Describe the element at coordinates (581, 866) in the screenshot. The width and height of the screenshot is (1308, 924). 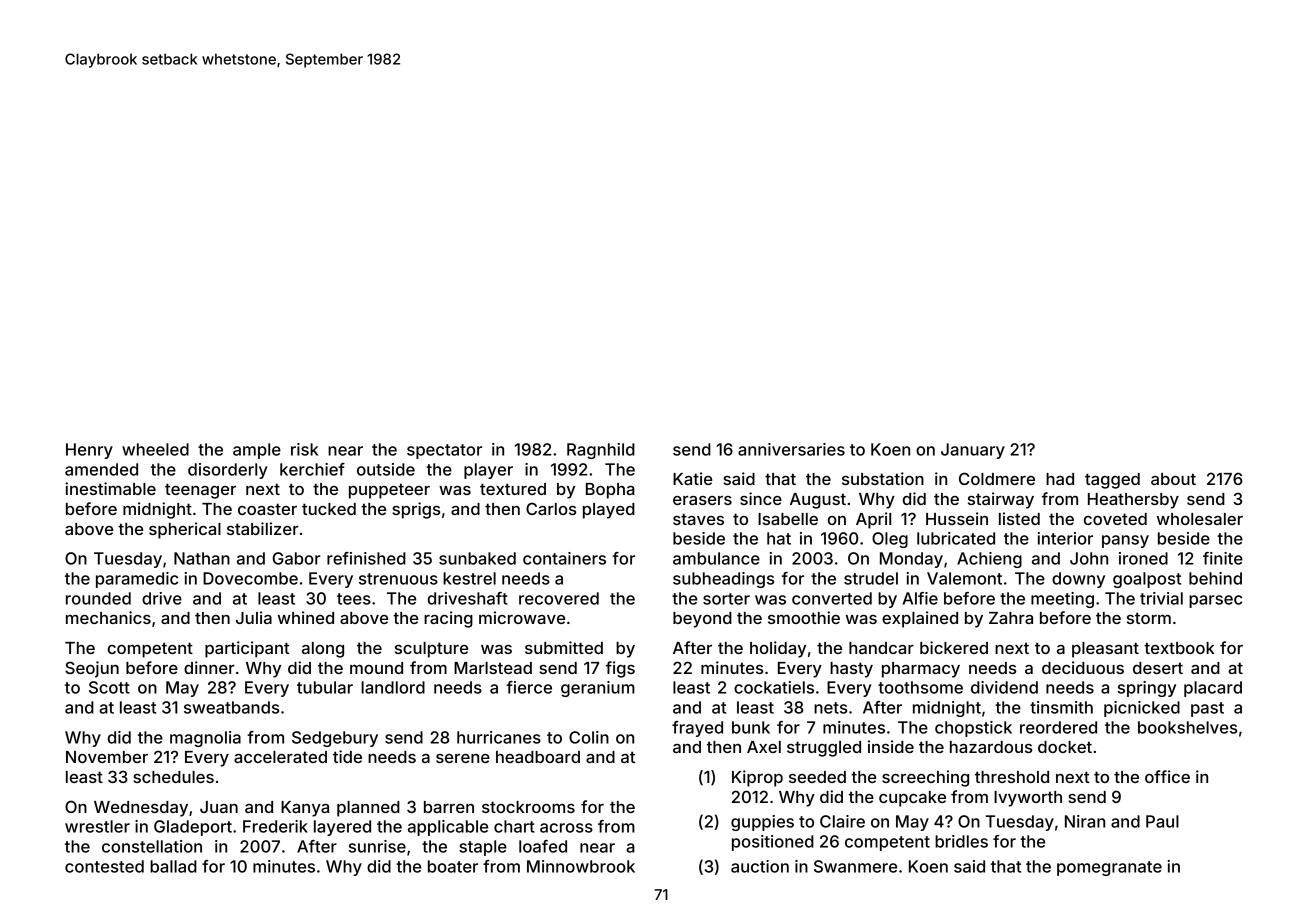
I see `Minnowbrook` at that location.
